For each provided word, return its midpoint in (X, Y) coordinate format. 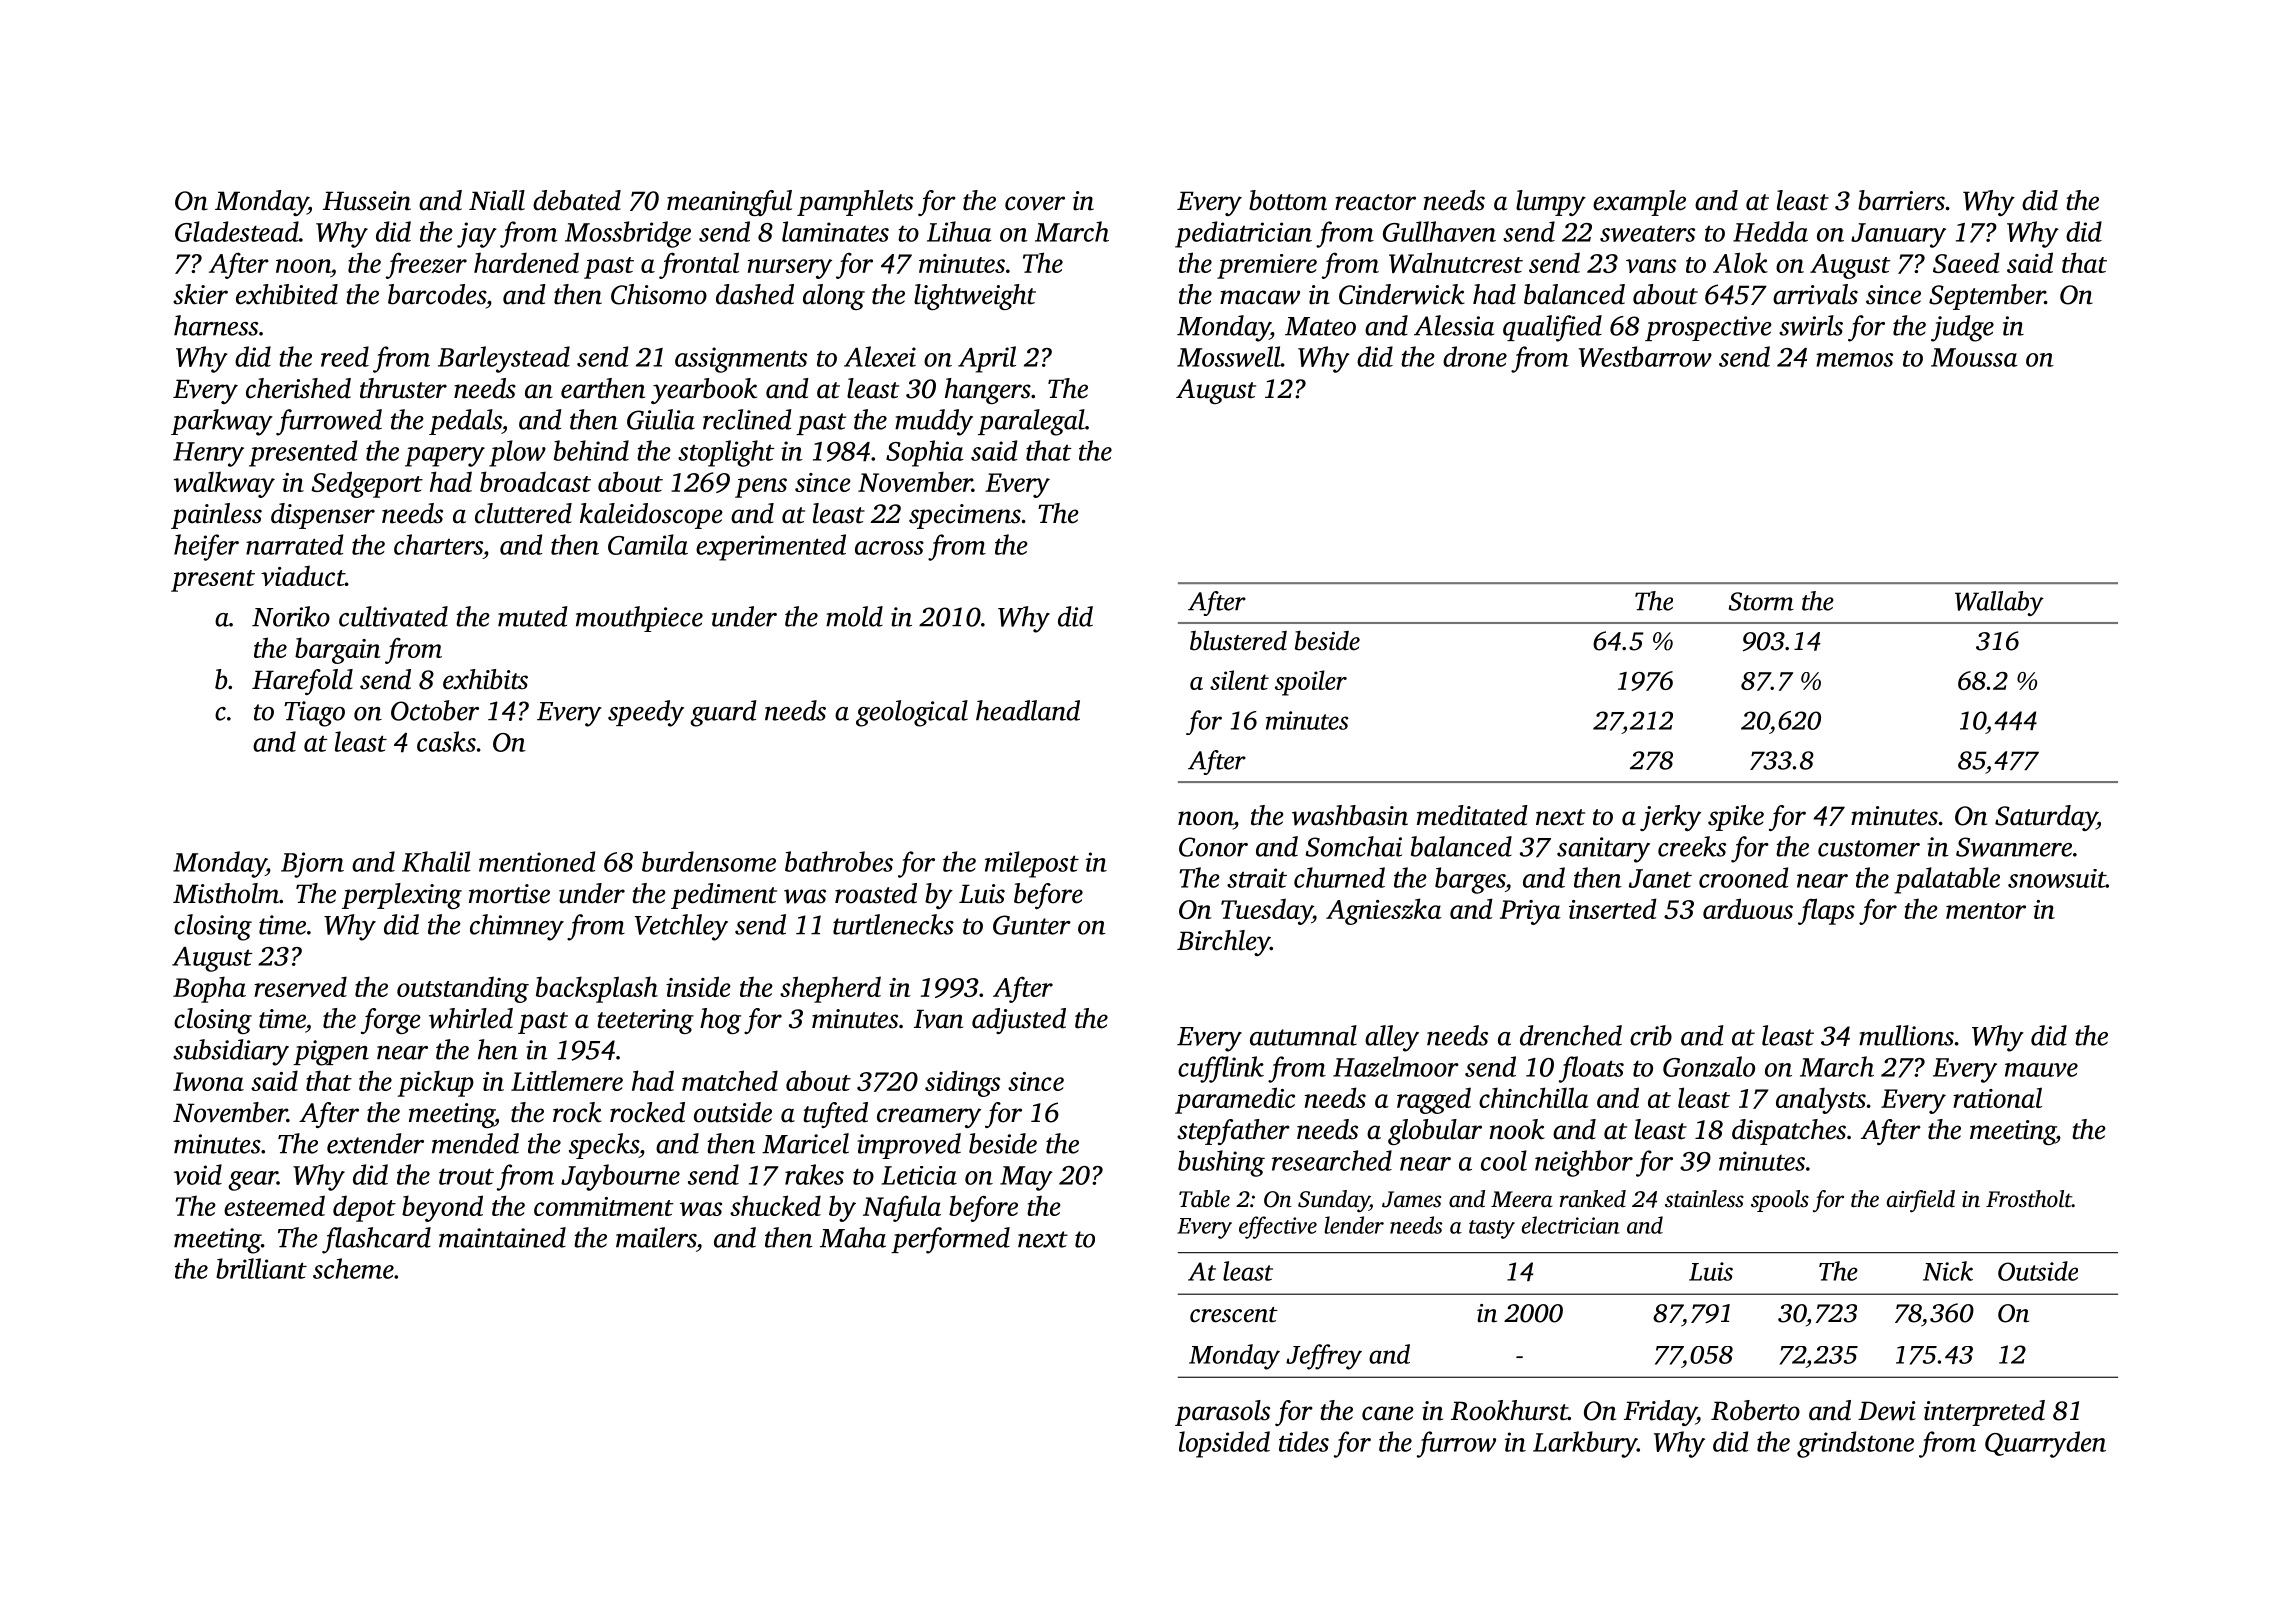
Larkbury (1585, 1444)
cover (1035, 203)
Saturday (2046, 818)
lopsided (1224, 1444)
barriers (1901, 200)
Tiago (314, 714)
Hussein (367, 201)
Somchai (1354, 846)
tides (1304, 1441)
